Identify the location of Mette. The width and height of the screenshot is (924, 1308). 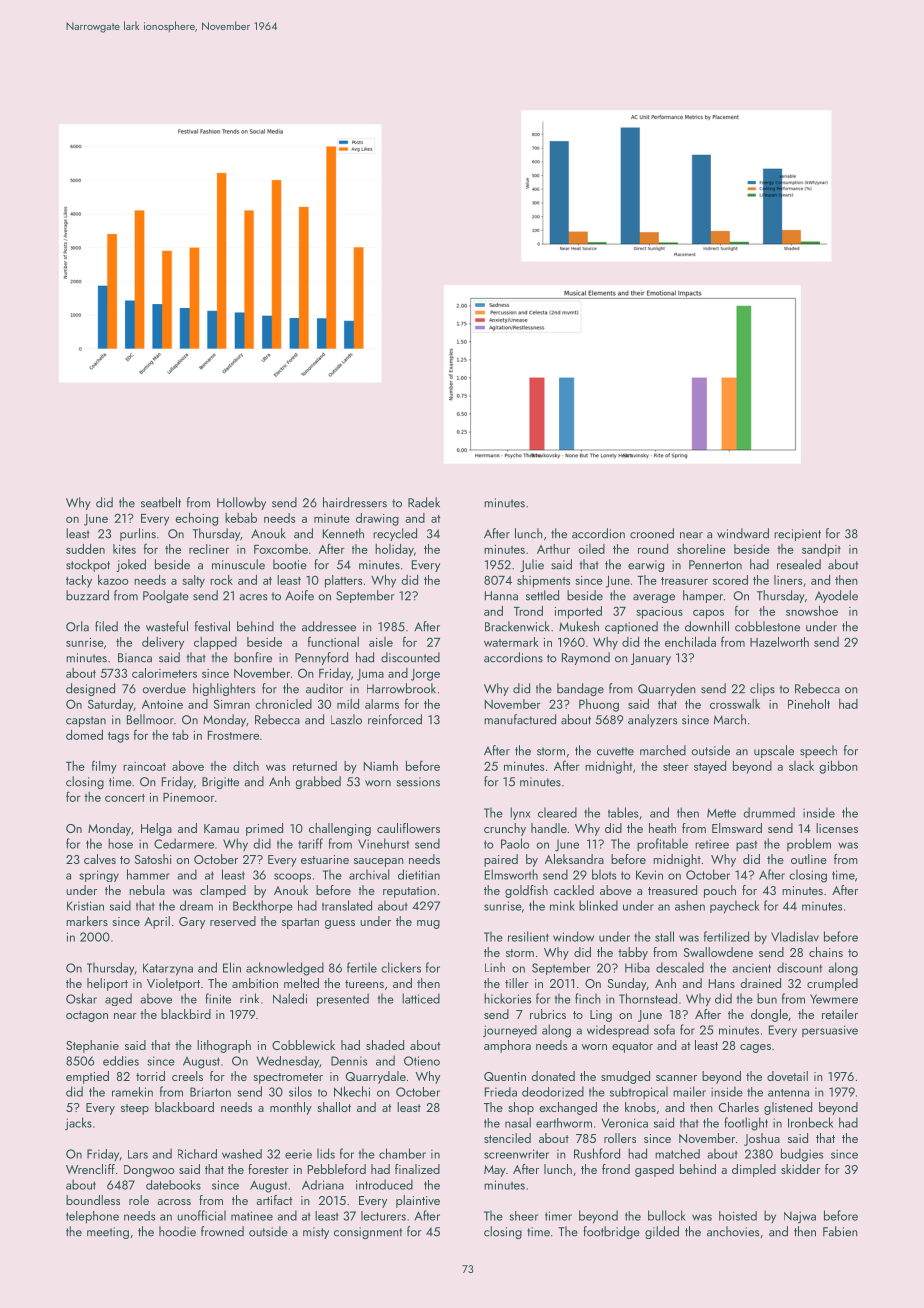
(721, 813).
